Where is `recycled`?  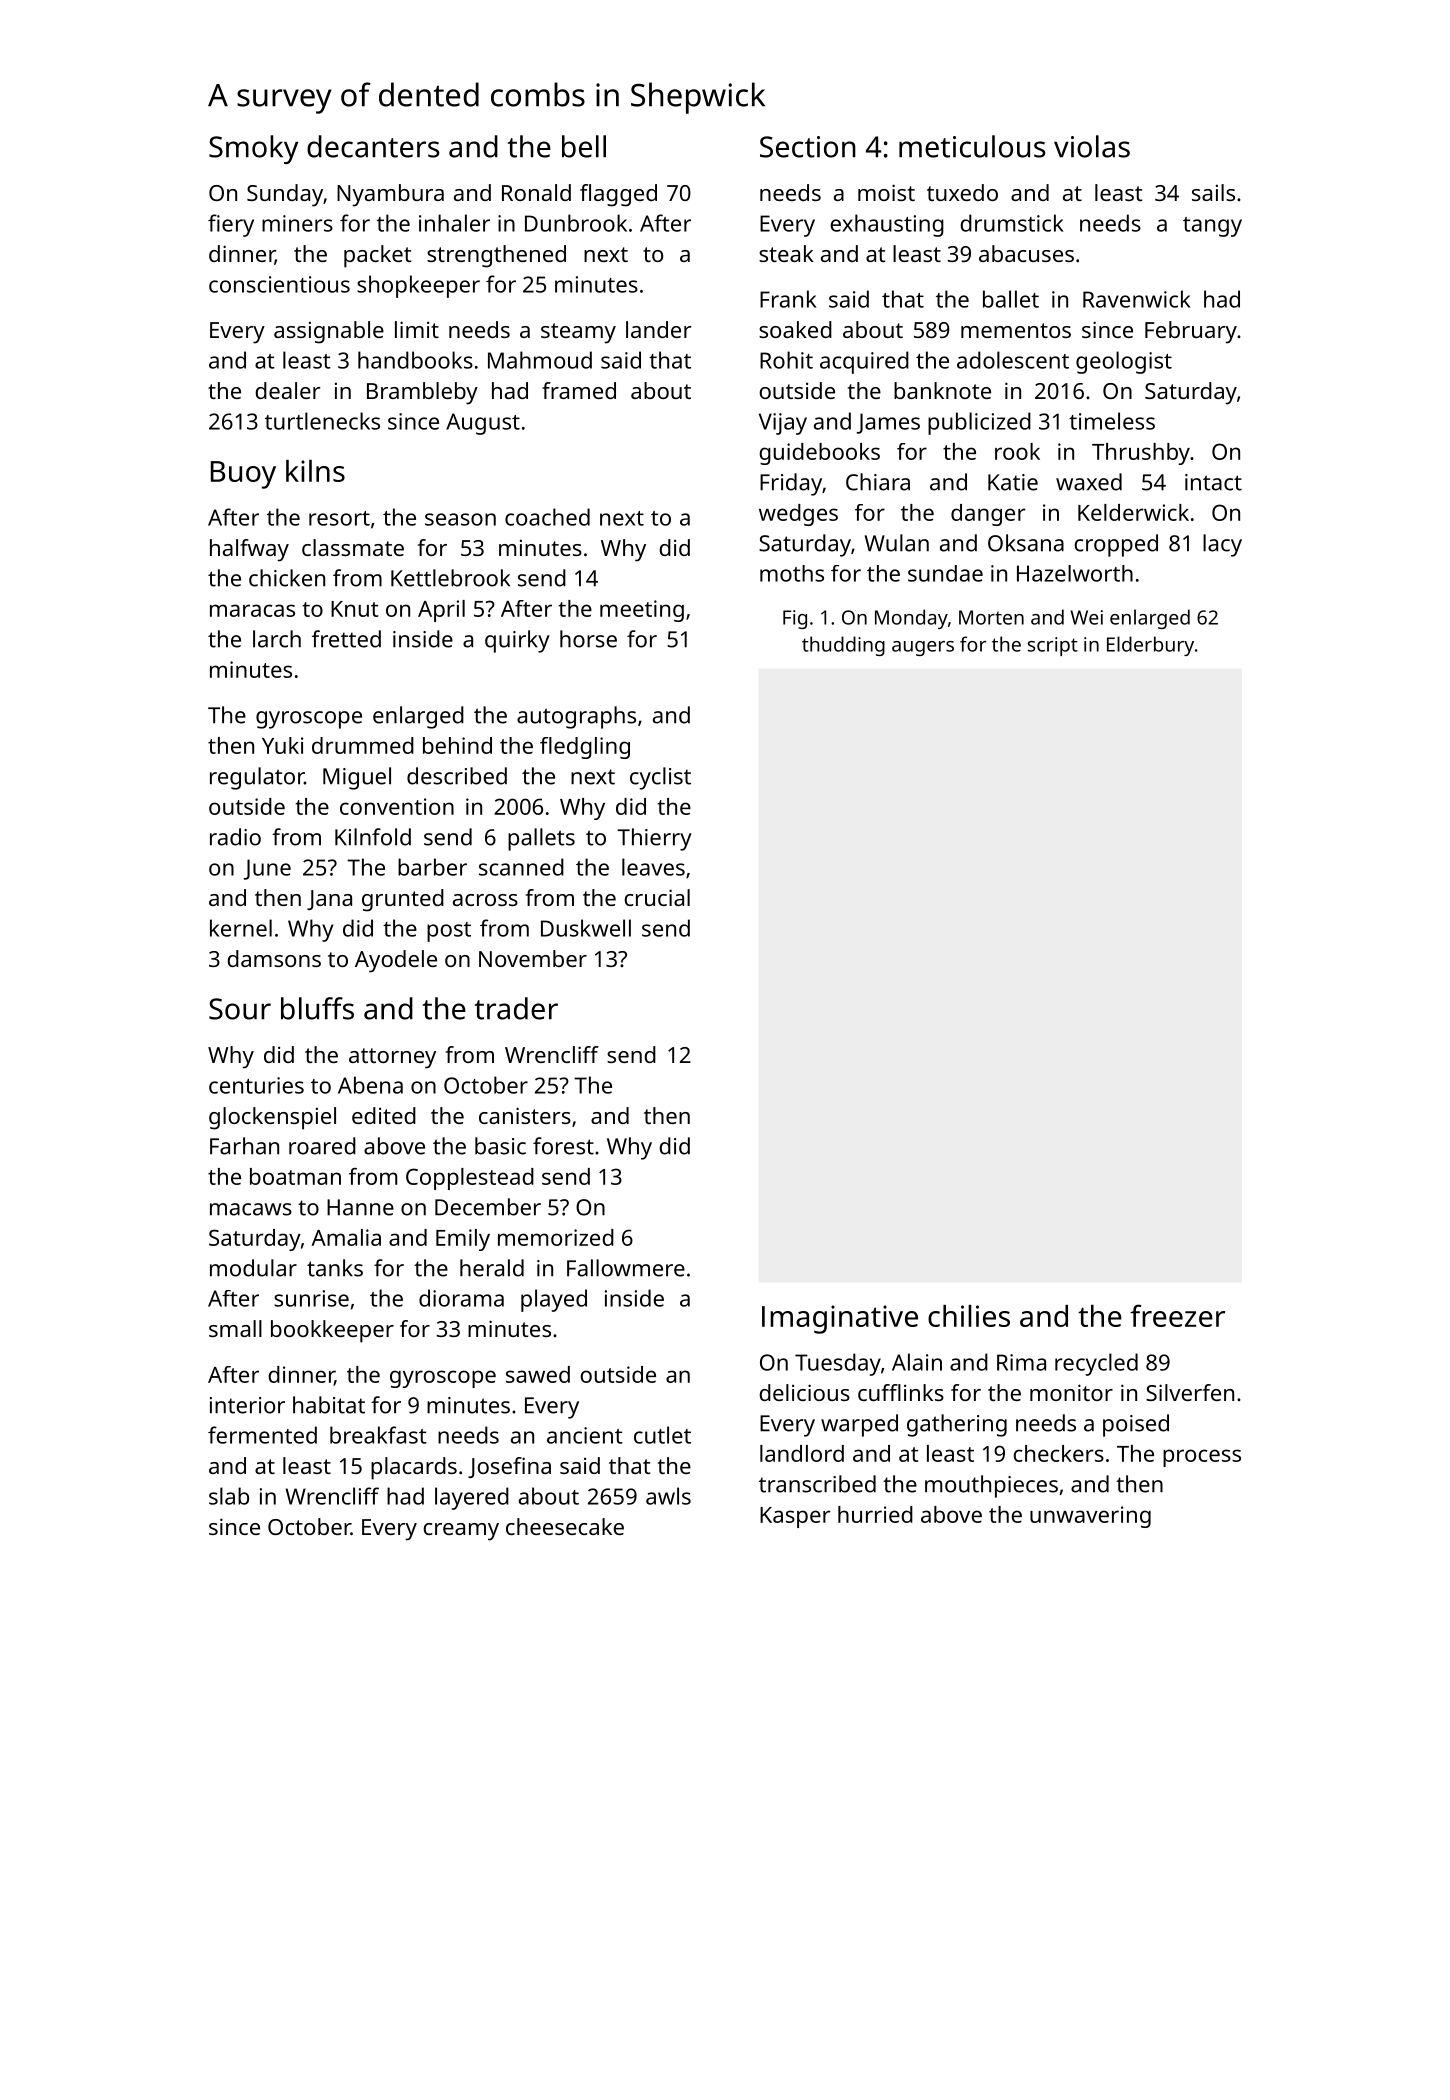
recycled is located at coordinates (1096, 1364).
